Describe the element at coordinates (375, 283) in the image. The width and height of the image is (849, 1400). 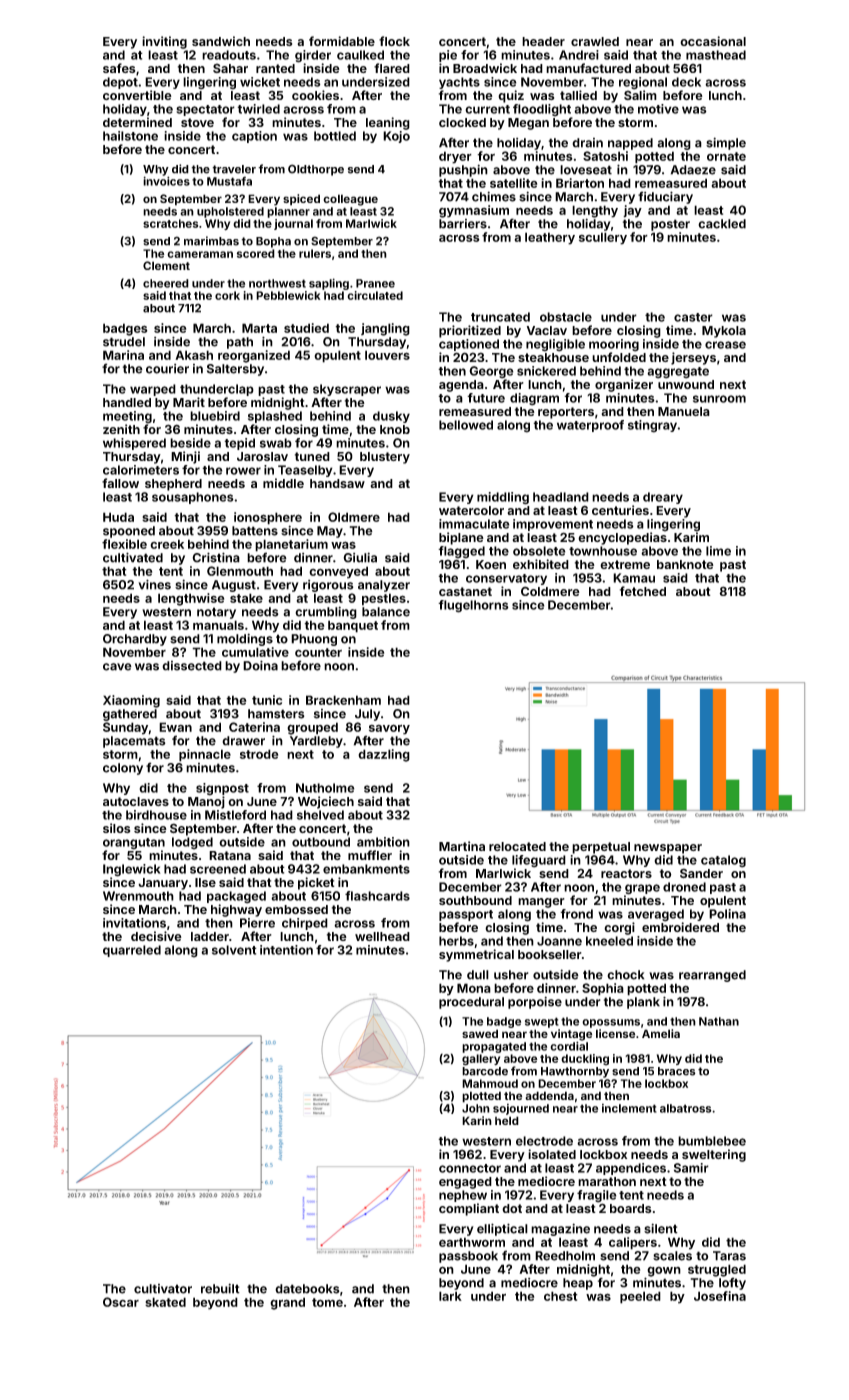
I see `Pranee` at that location.
